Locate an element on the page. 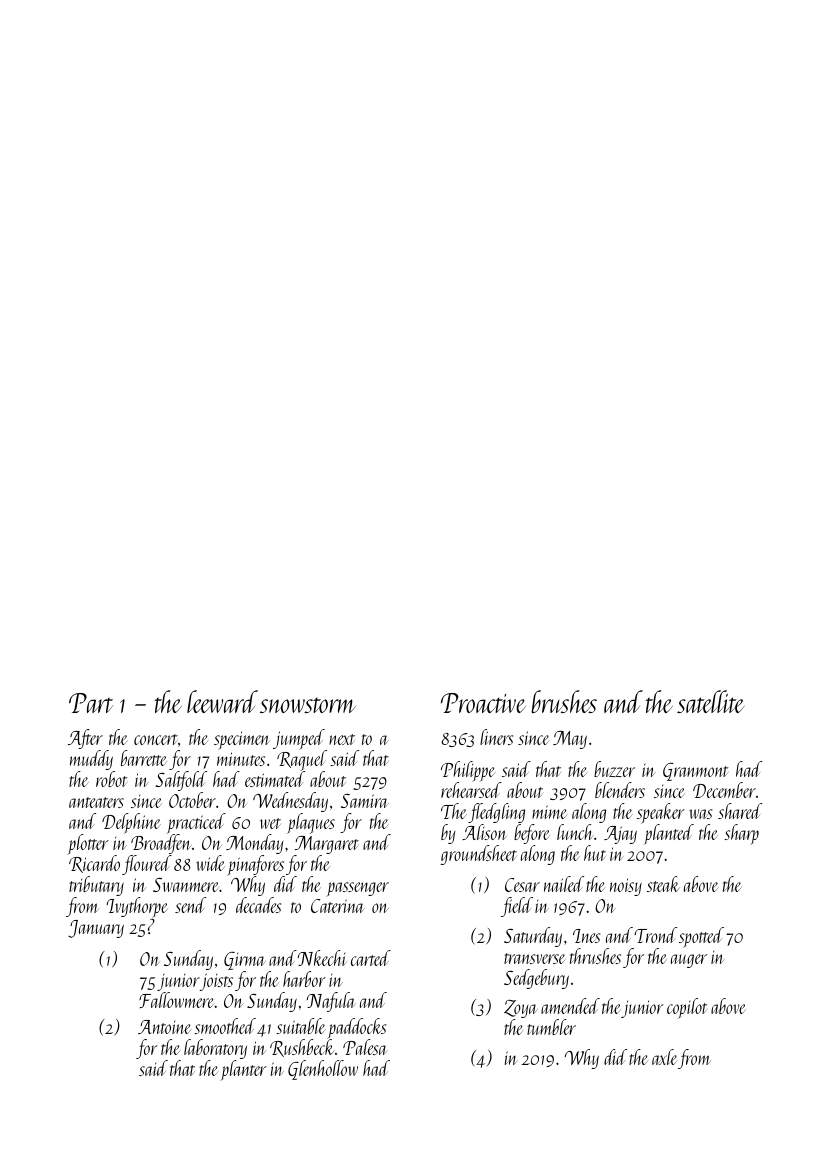  December is located at coordinates (724, 790).
